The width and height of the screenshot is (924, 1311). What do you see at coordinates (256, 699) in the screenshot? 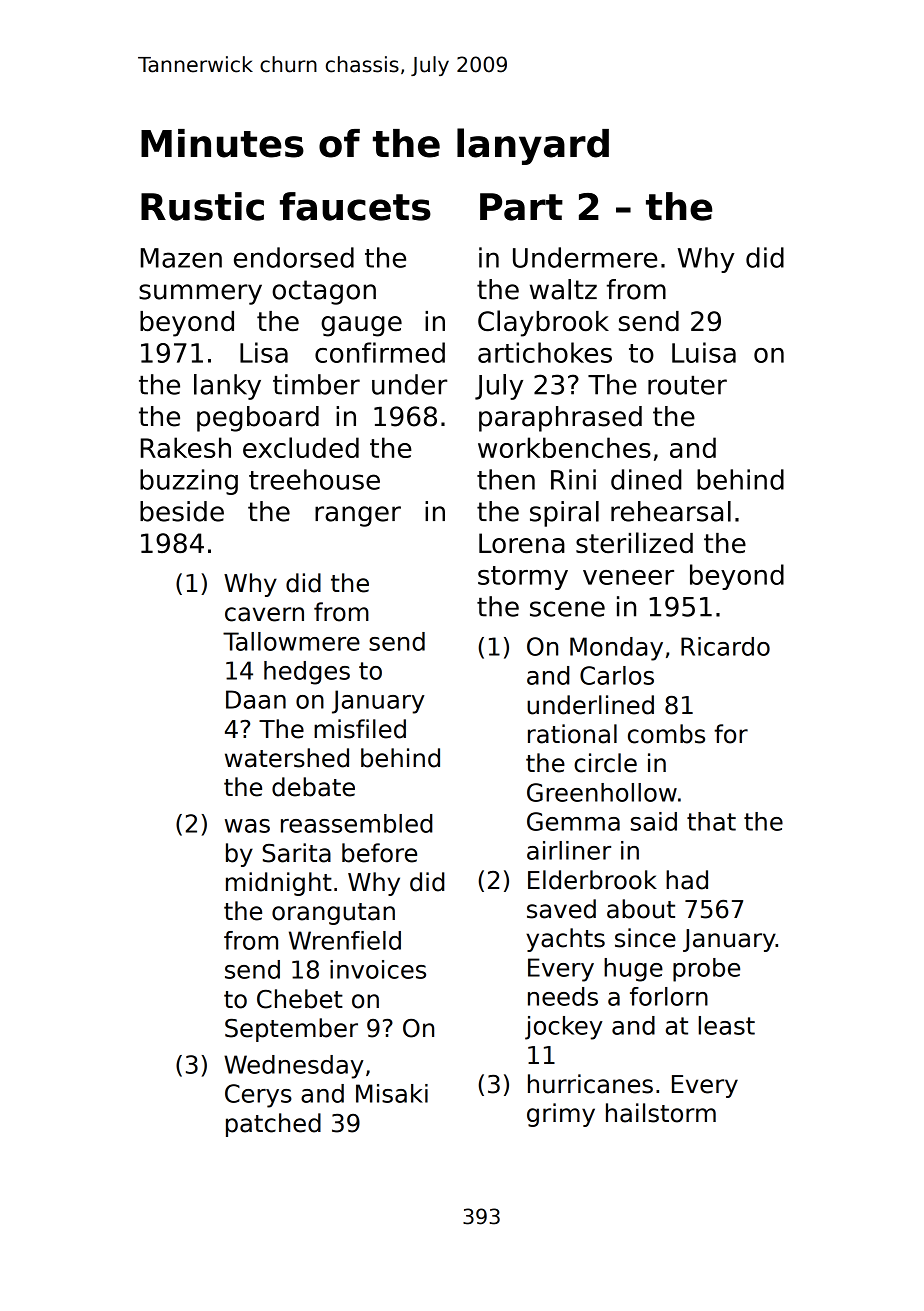
I see `Daan` at bounding box center [256, 699].
